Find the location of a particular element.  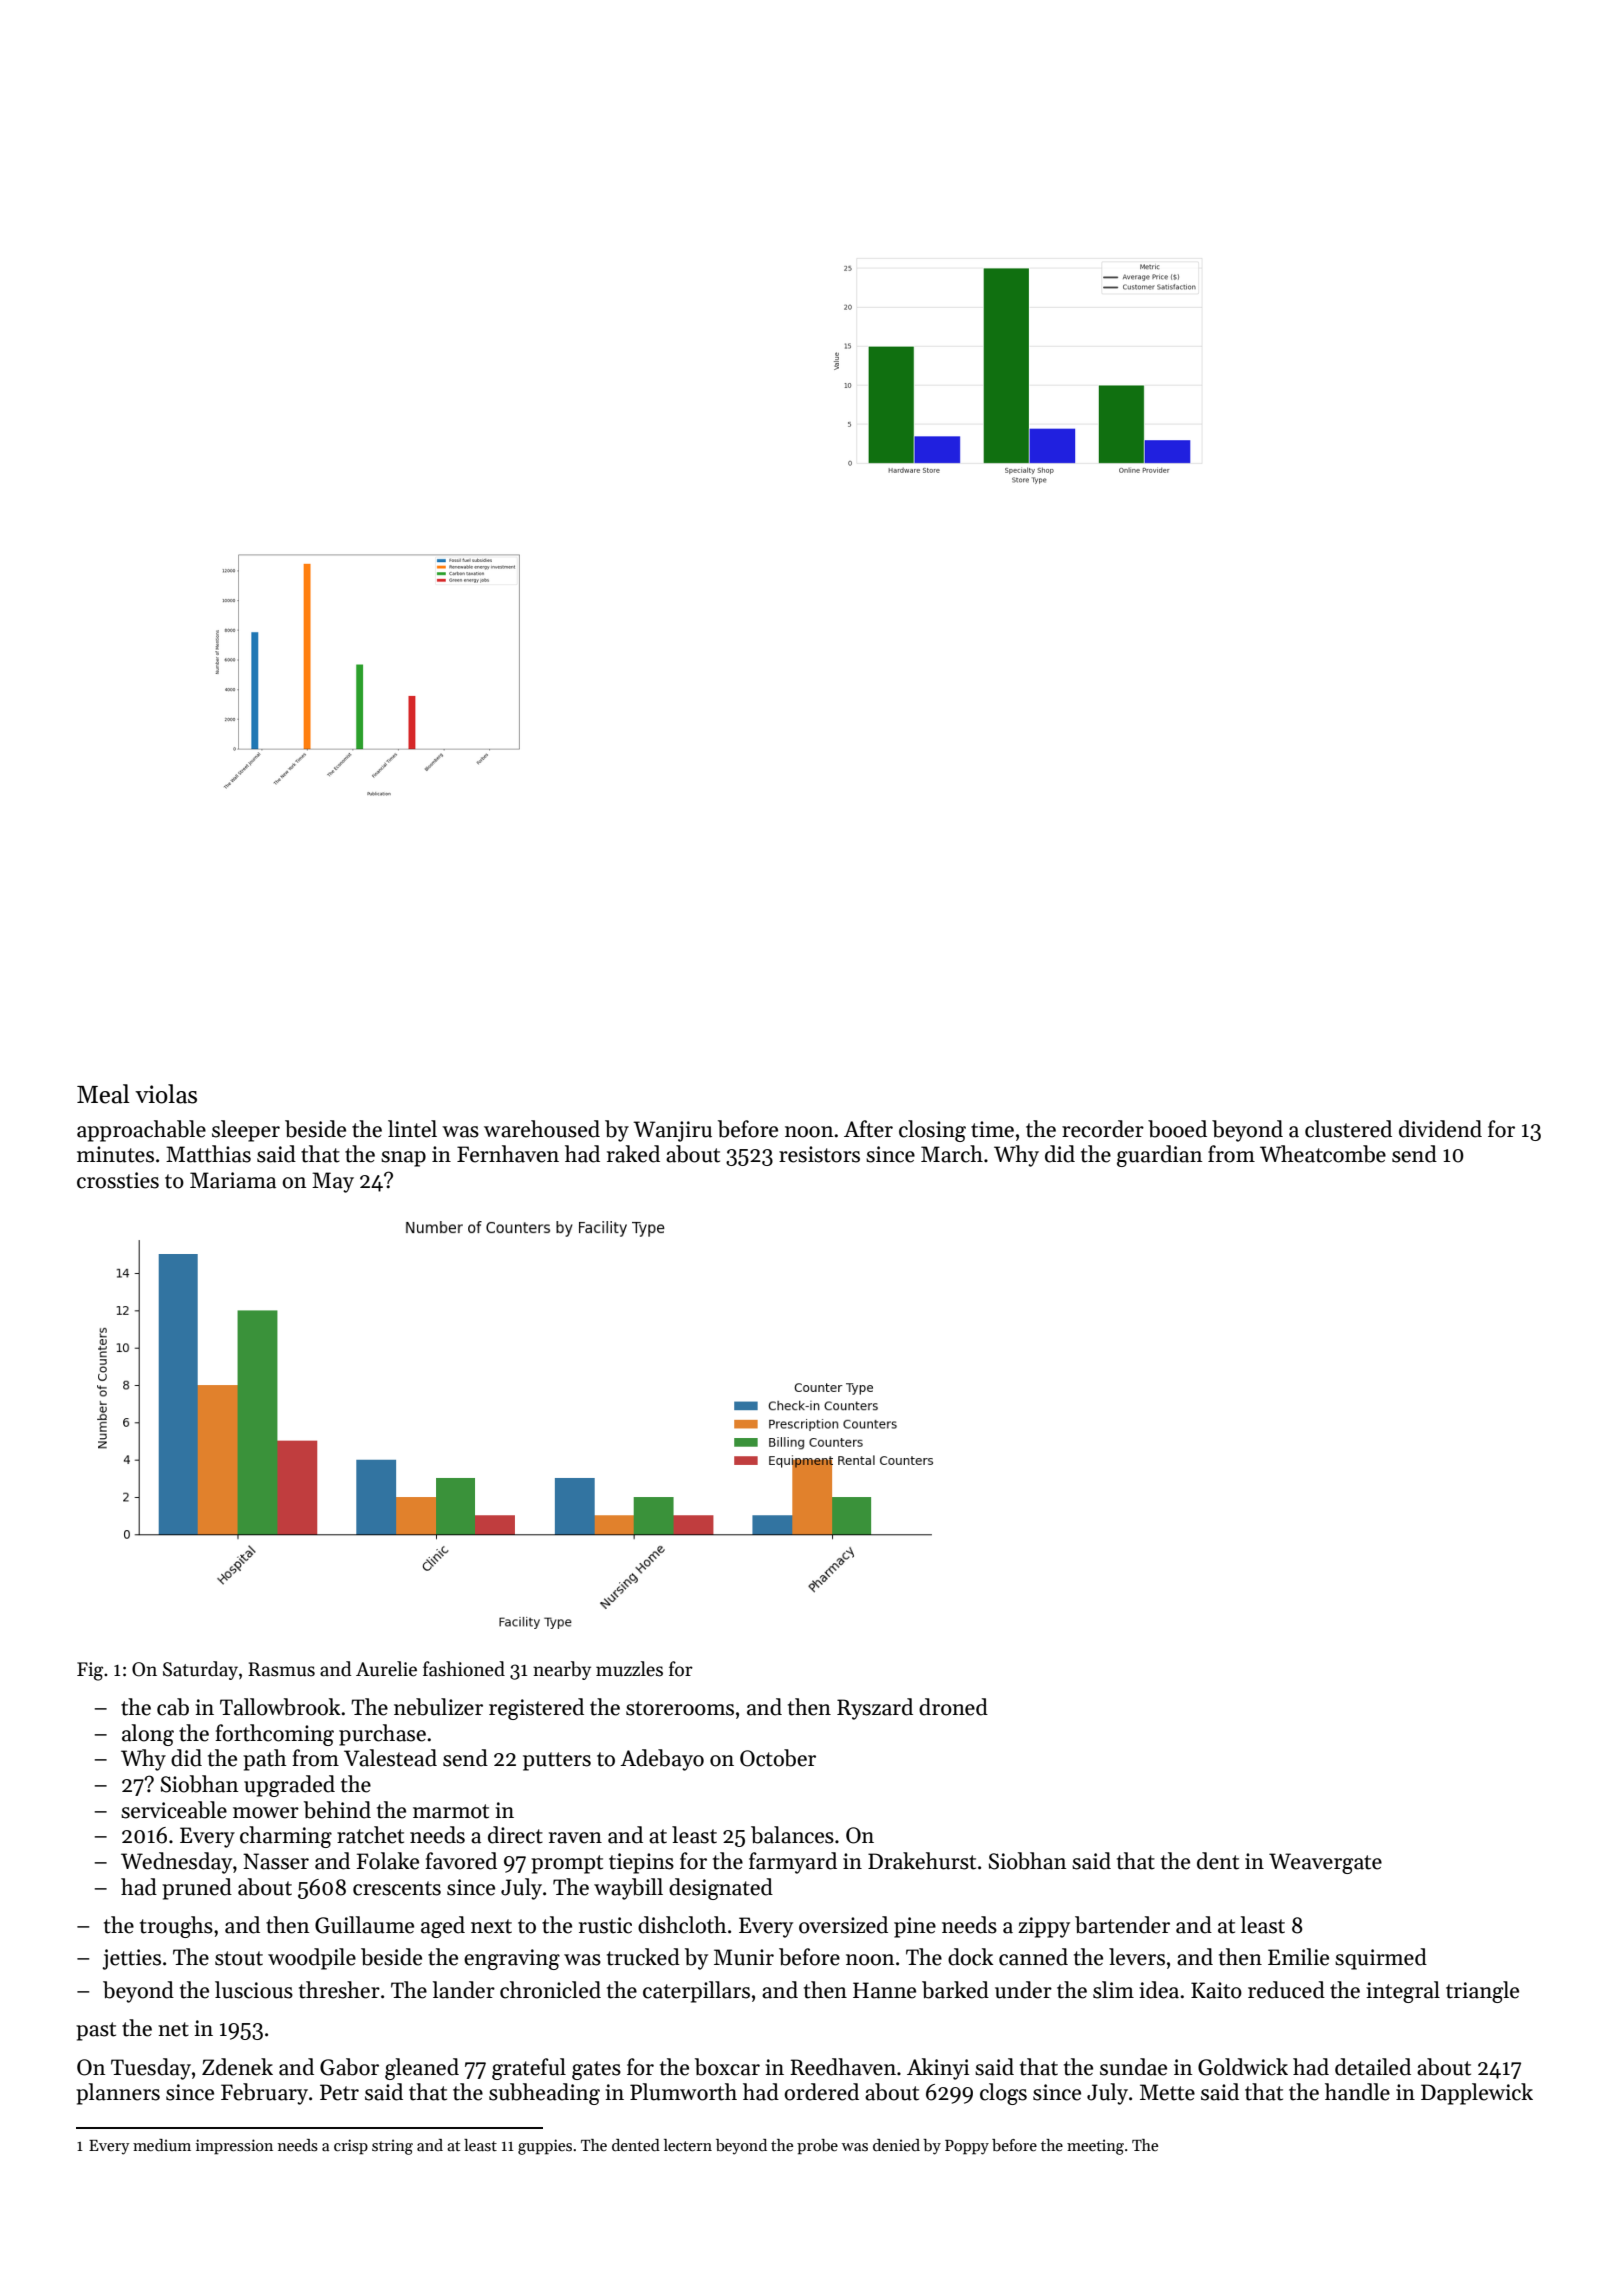

farmyard is located at coordinates (793, 1863).
